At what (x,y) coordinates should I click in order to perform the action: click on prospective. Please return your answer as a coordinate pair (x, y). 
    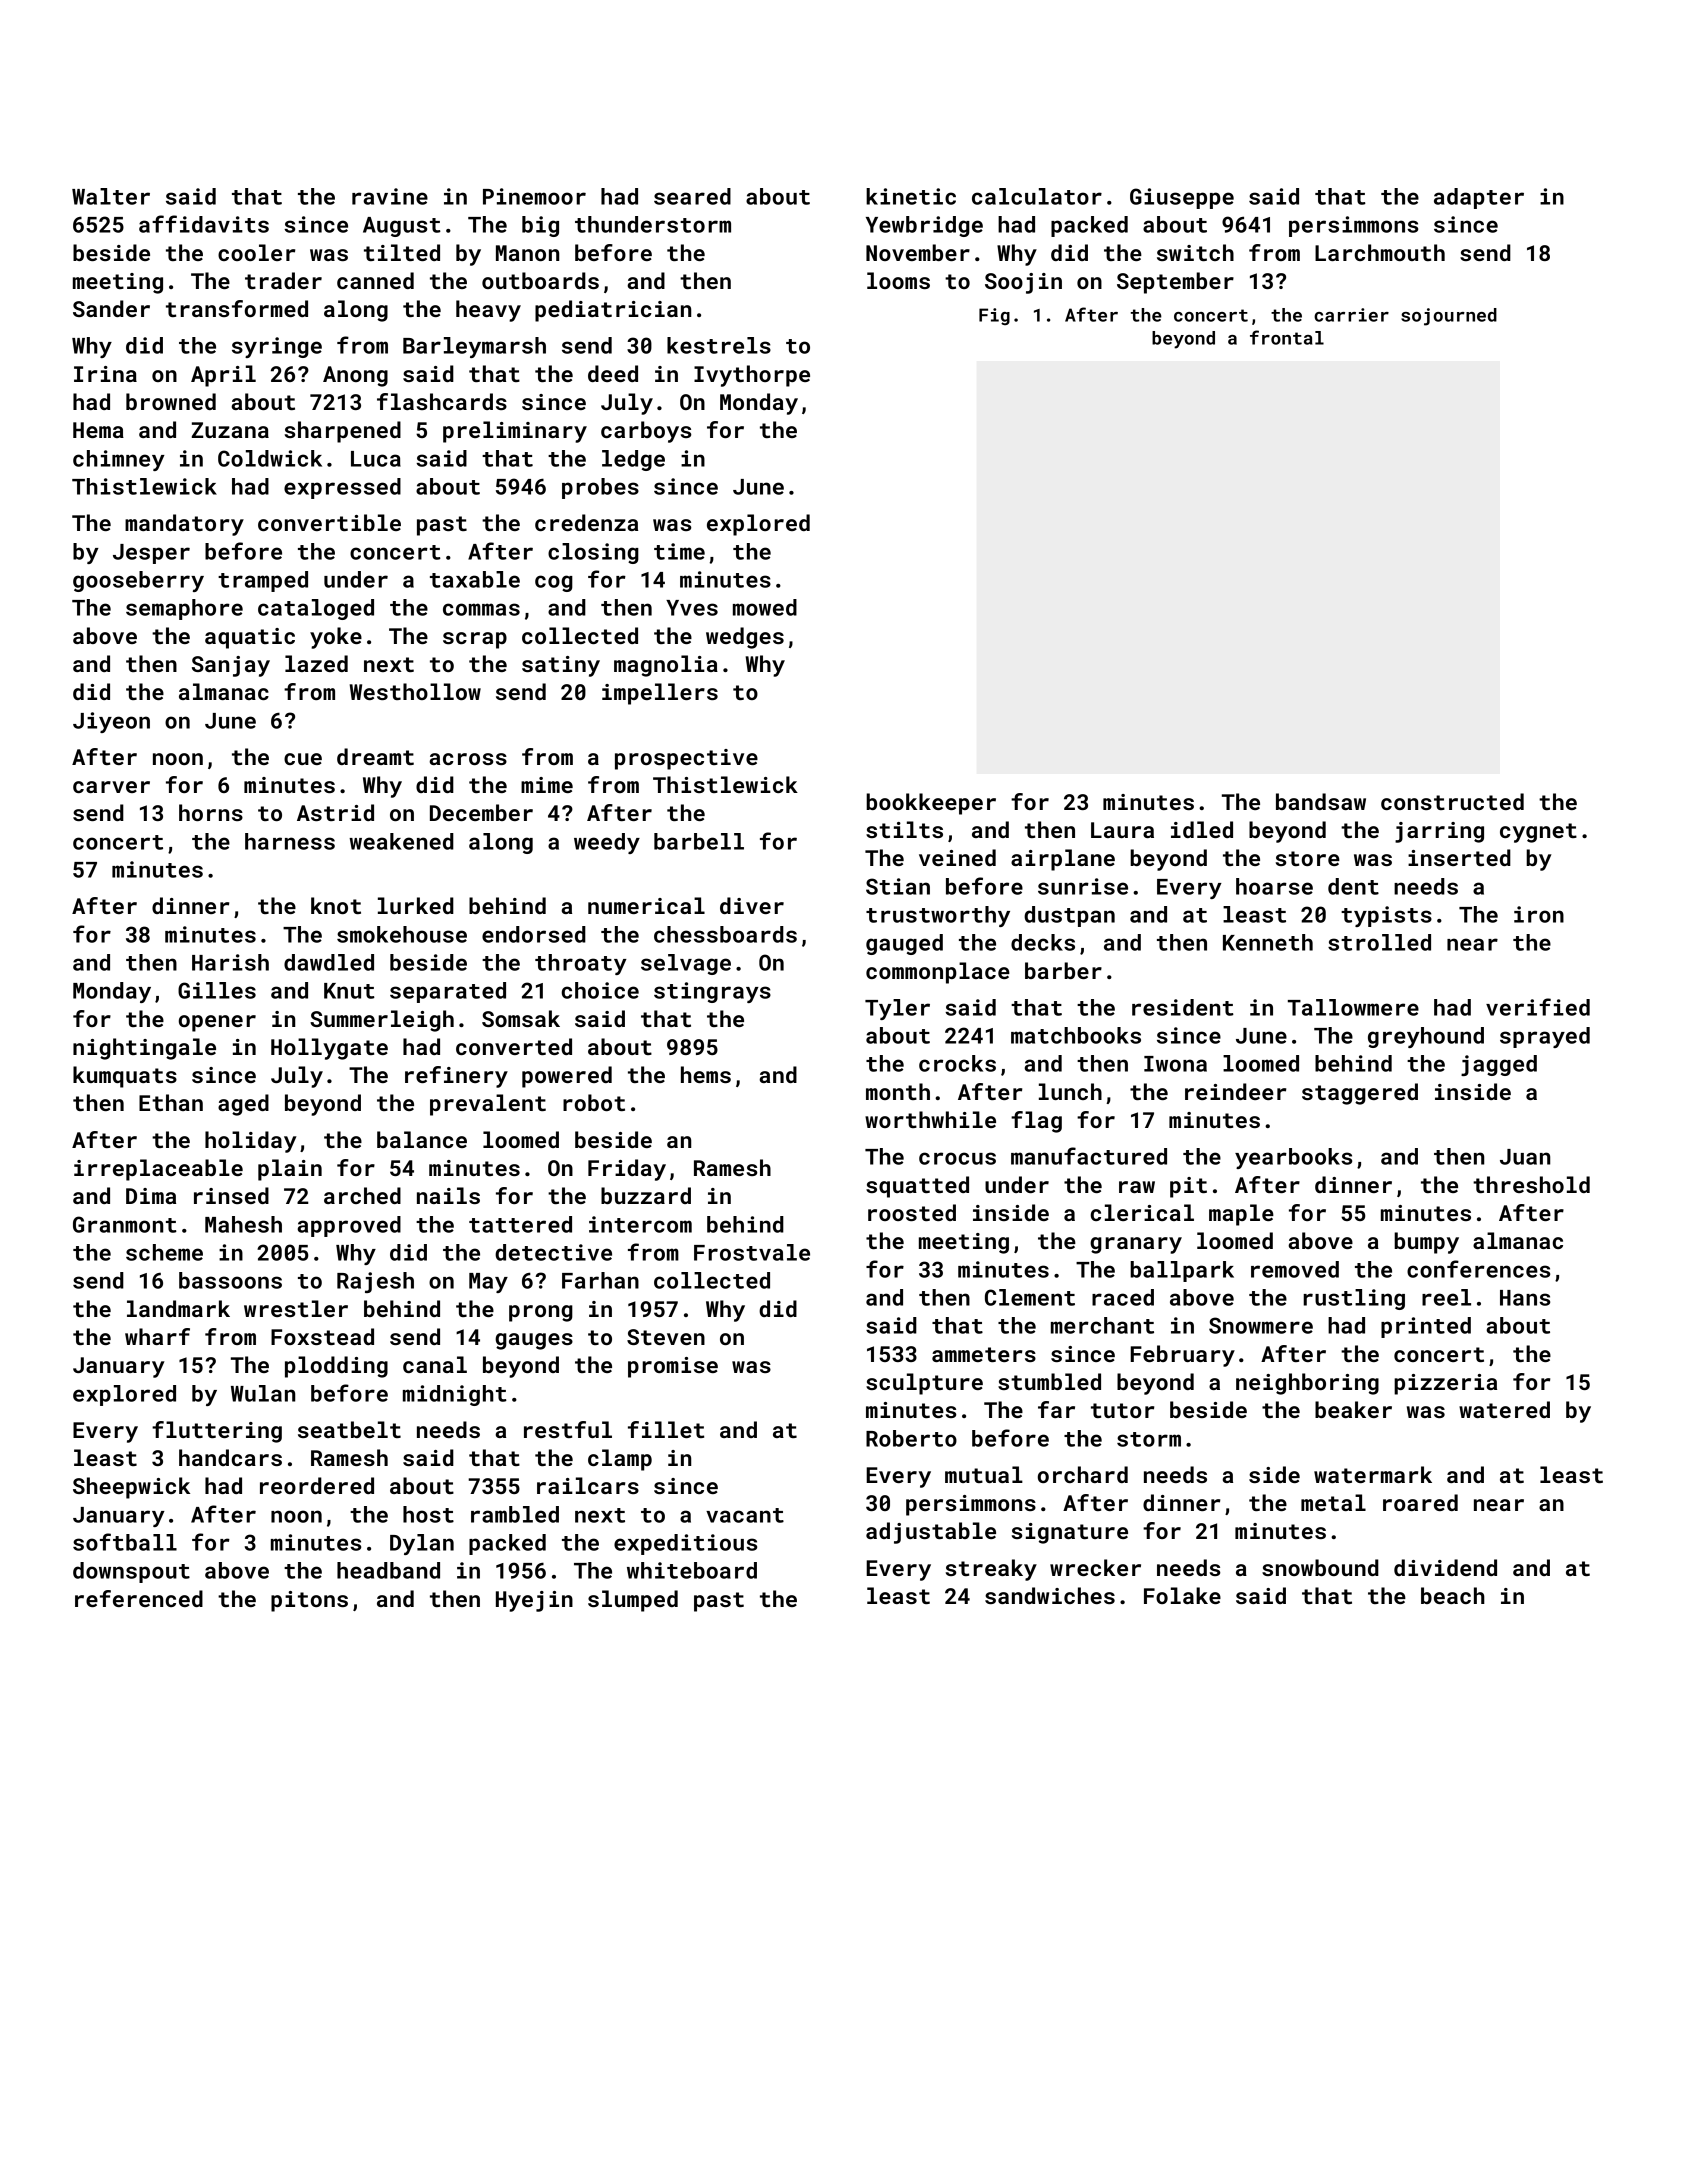
    Looking at the image, I should click on (686, 759).
